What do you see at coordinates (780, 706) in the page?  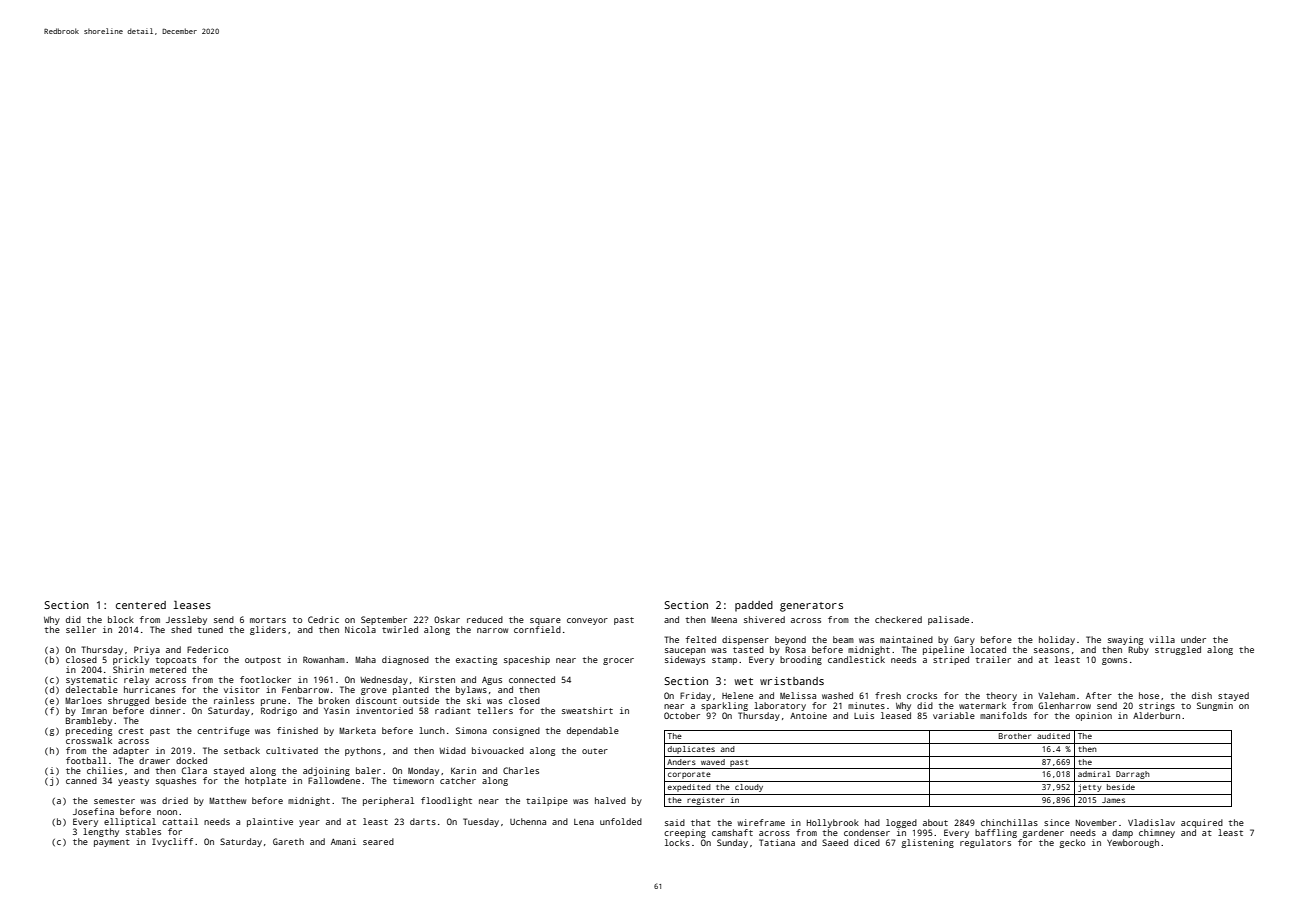 I see `laboratory` at bounding box center [780, 706].
